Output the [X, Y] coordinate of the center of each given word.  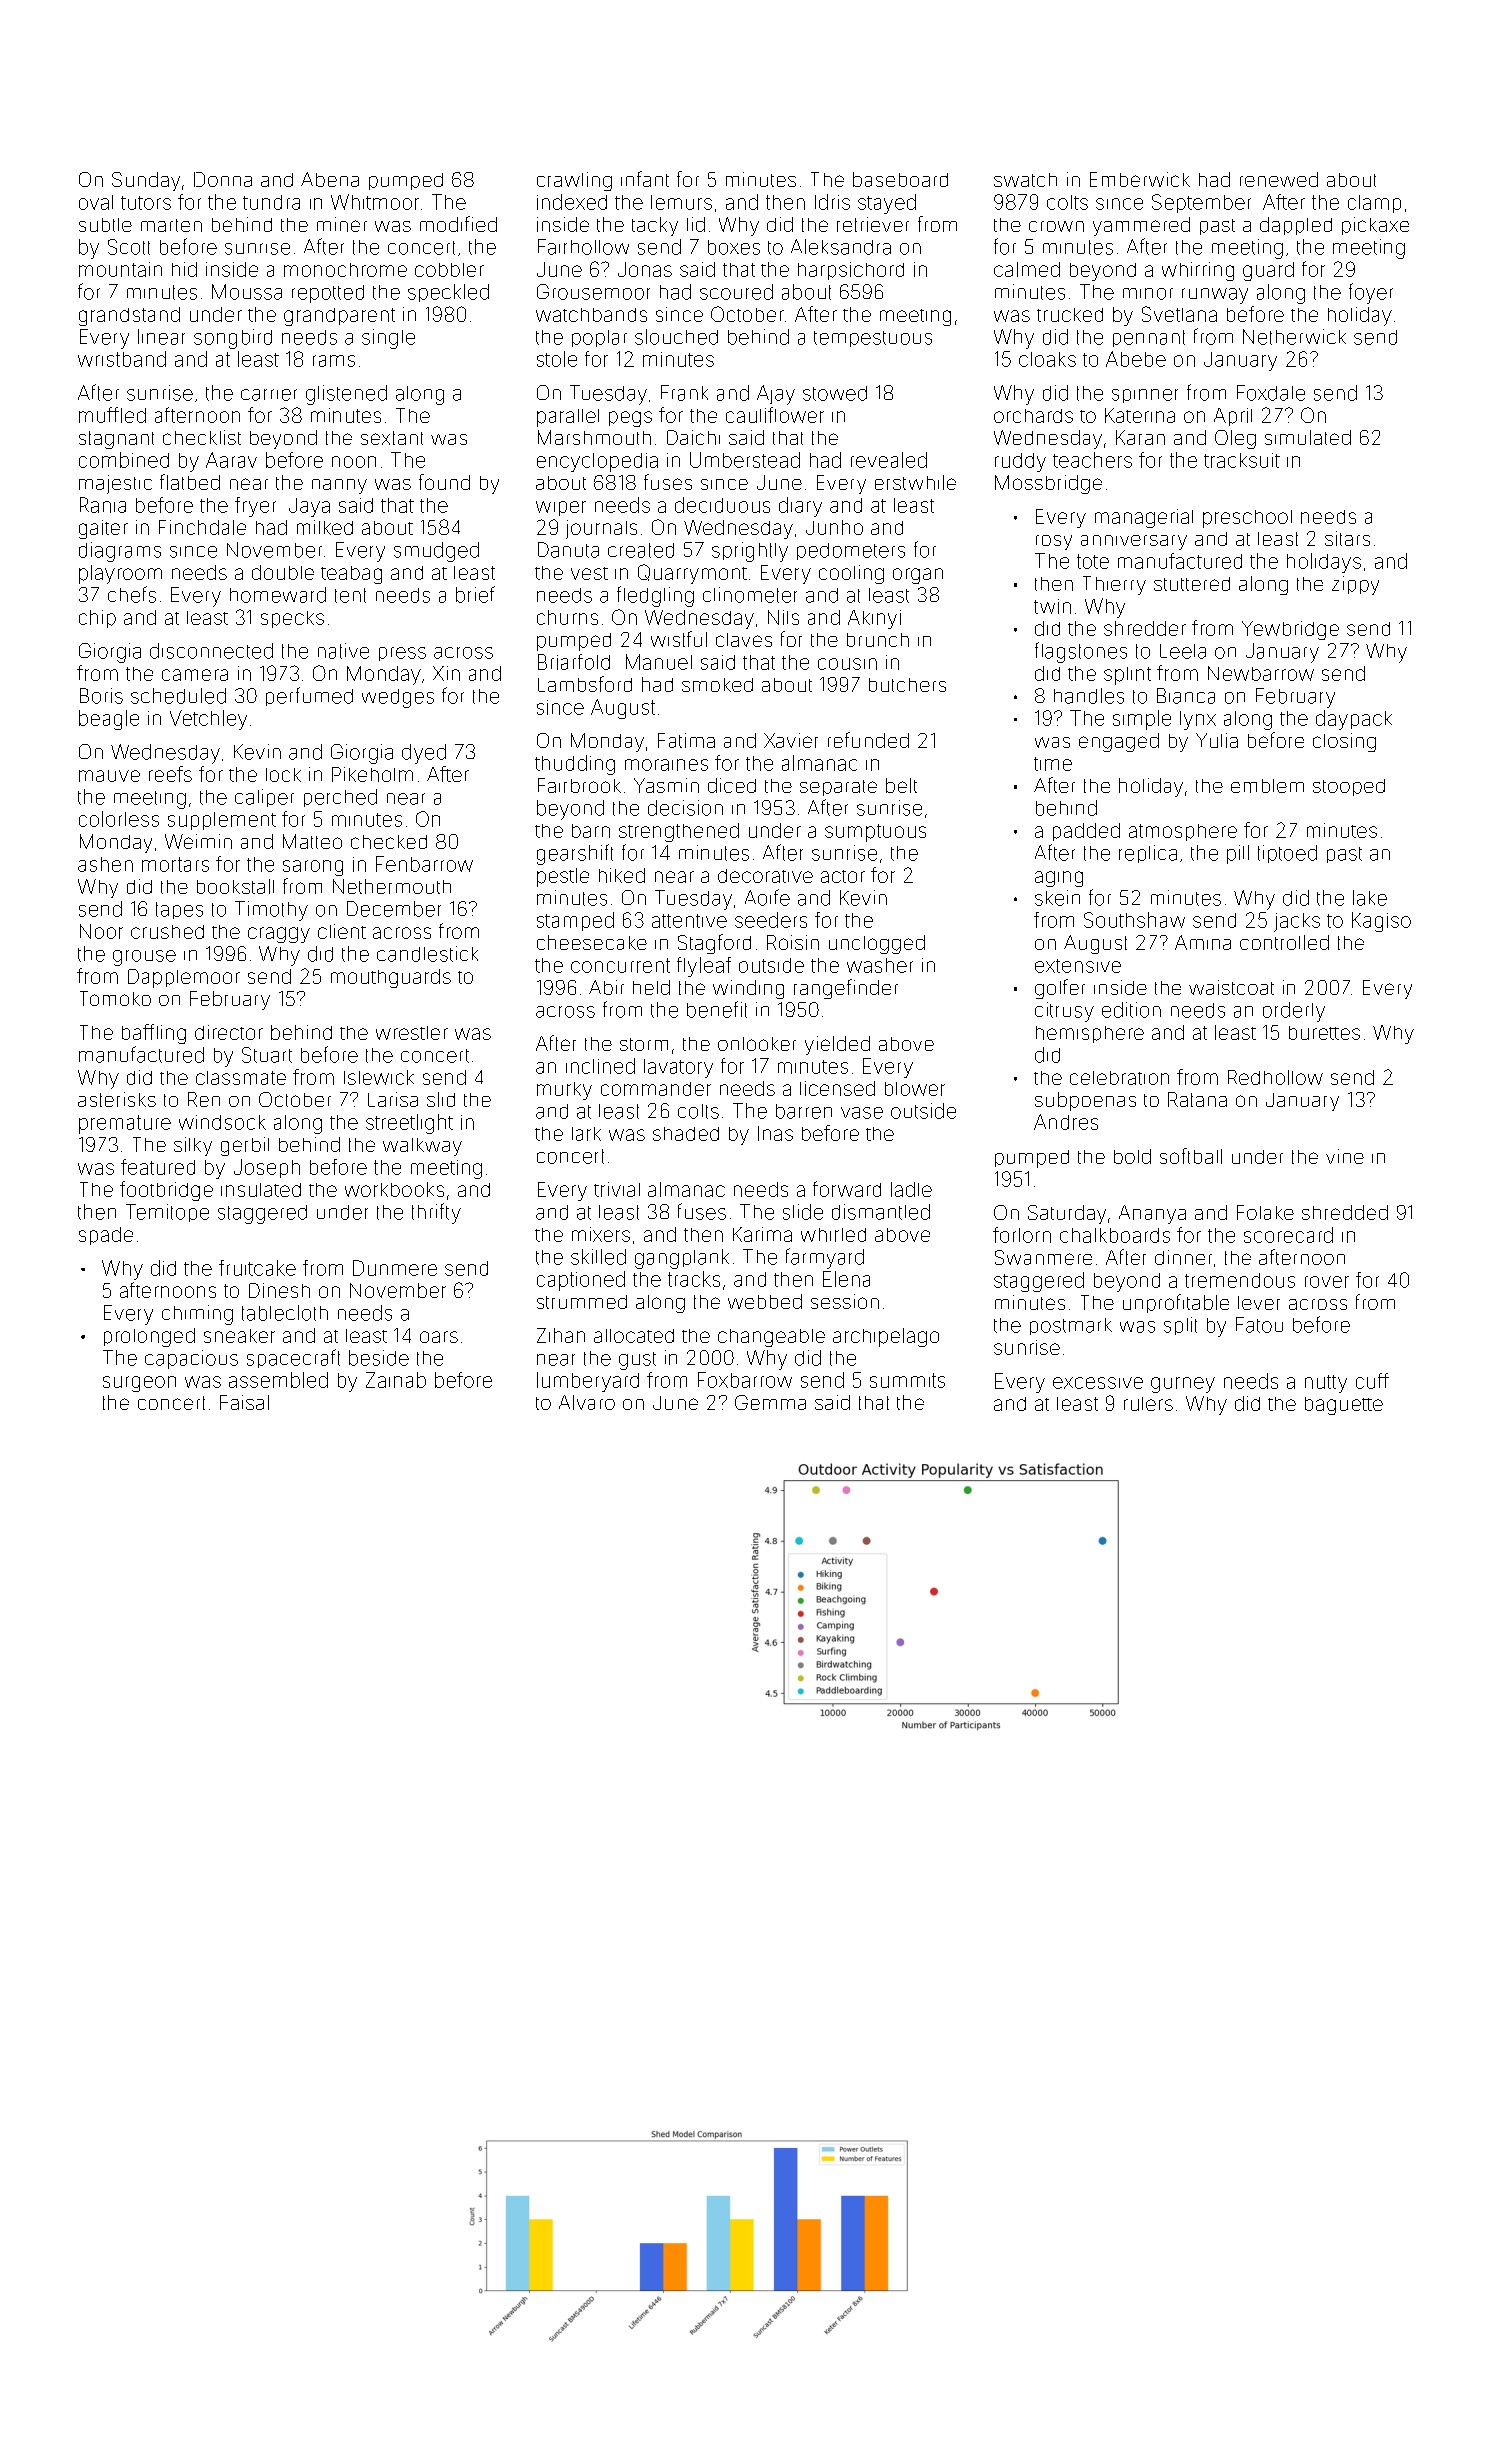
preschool [1247, 519]
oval [96, 202]
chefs [132, 594]
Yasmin [666, 785]
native [343, 651]
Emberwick [1140, 179]
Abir [606, 987]
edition [1131, 1010]
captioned [581, 1281]
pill [1238, 854]
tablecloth [285, 1313]
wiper [561, 508]
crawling [574, 181]
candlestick [427, 954]
